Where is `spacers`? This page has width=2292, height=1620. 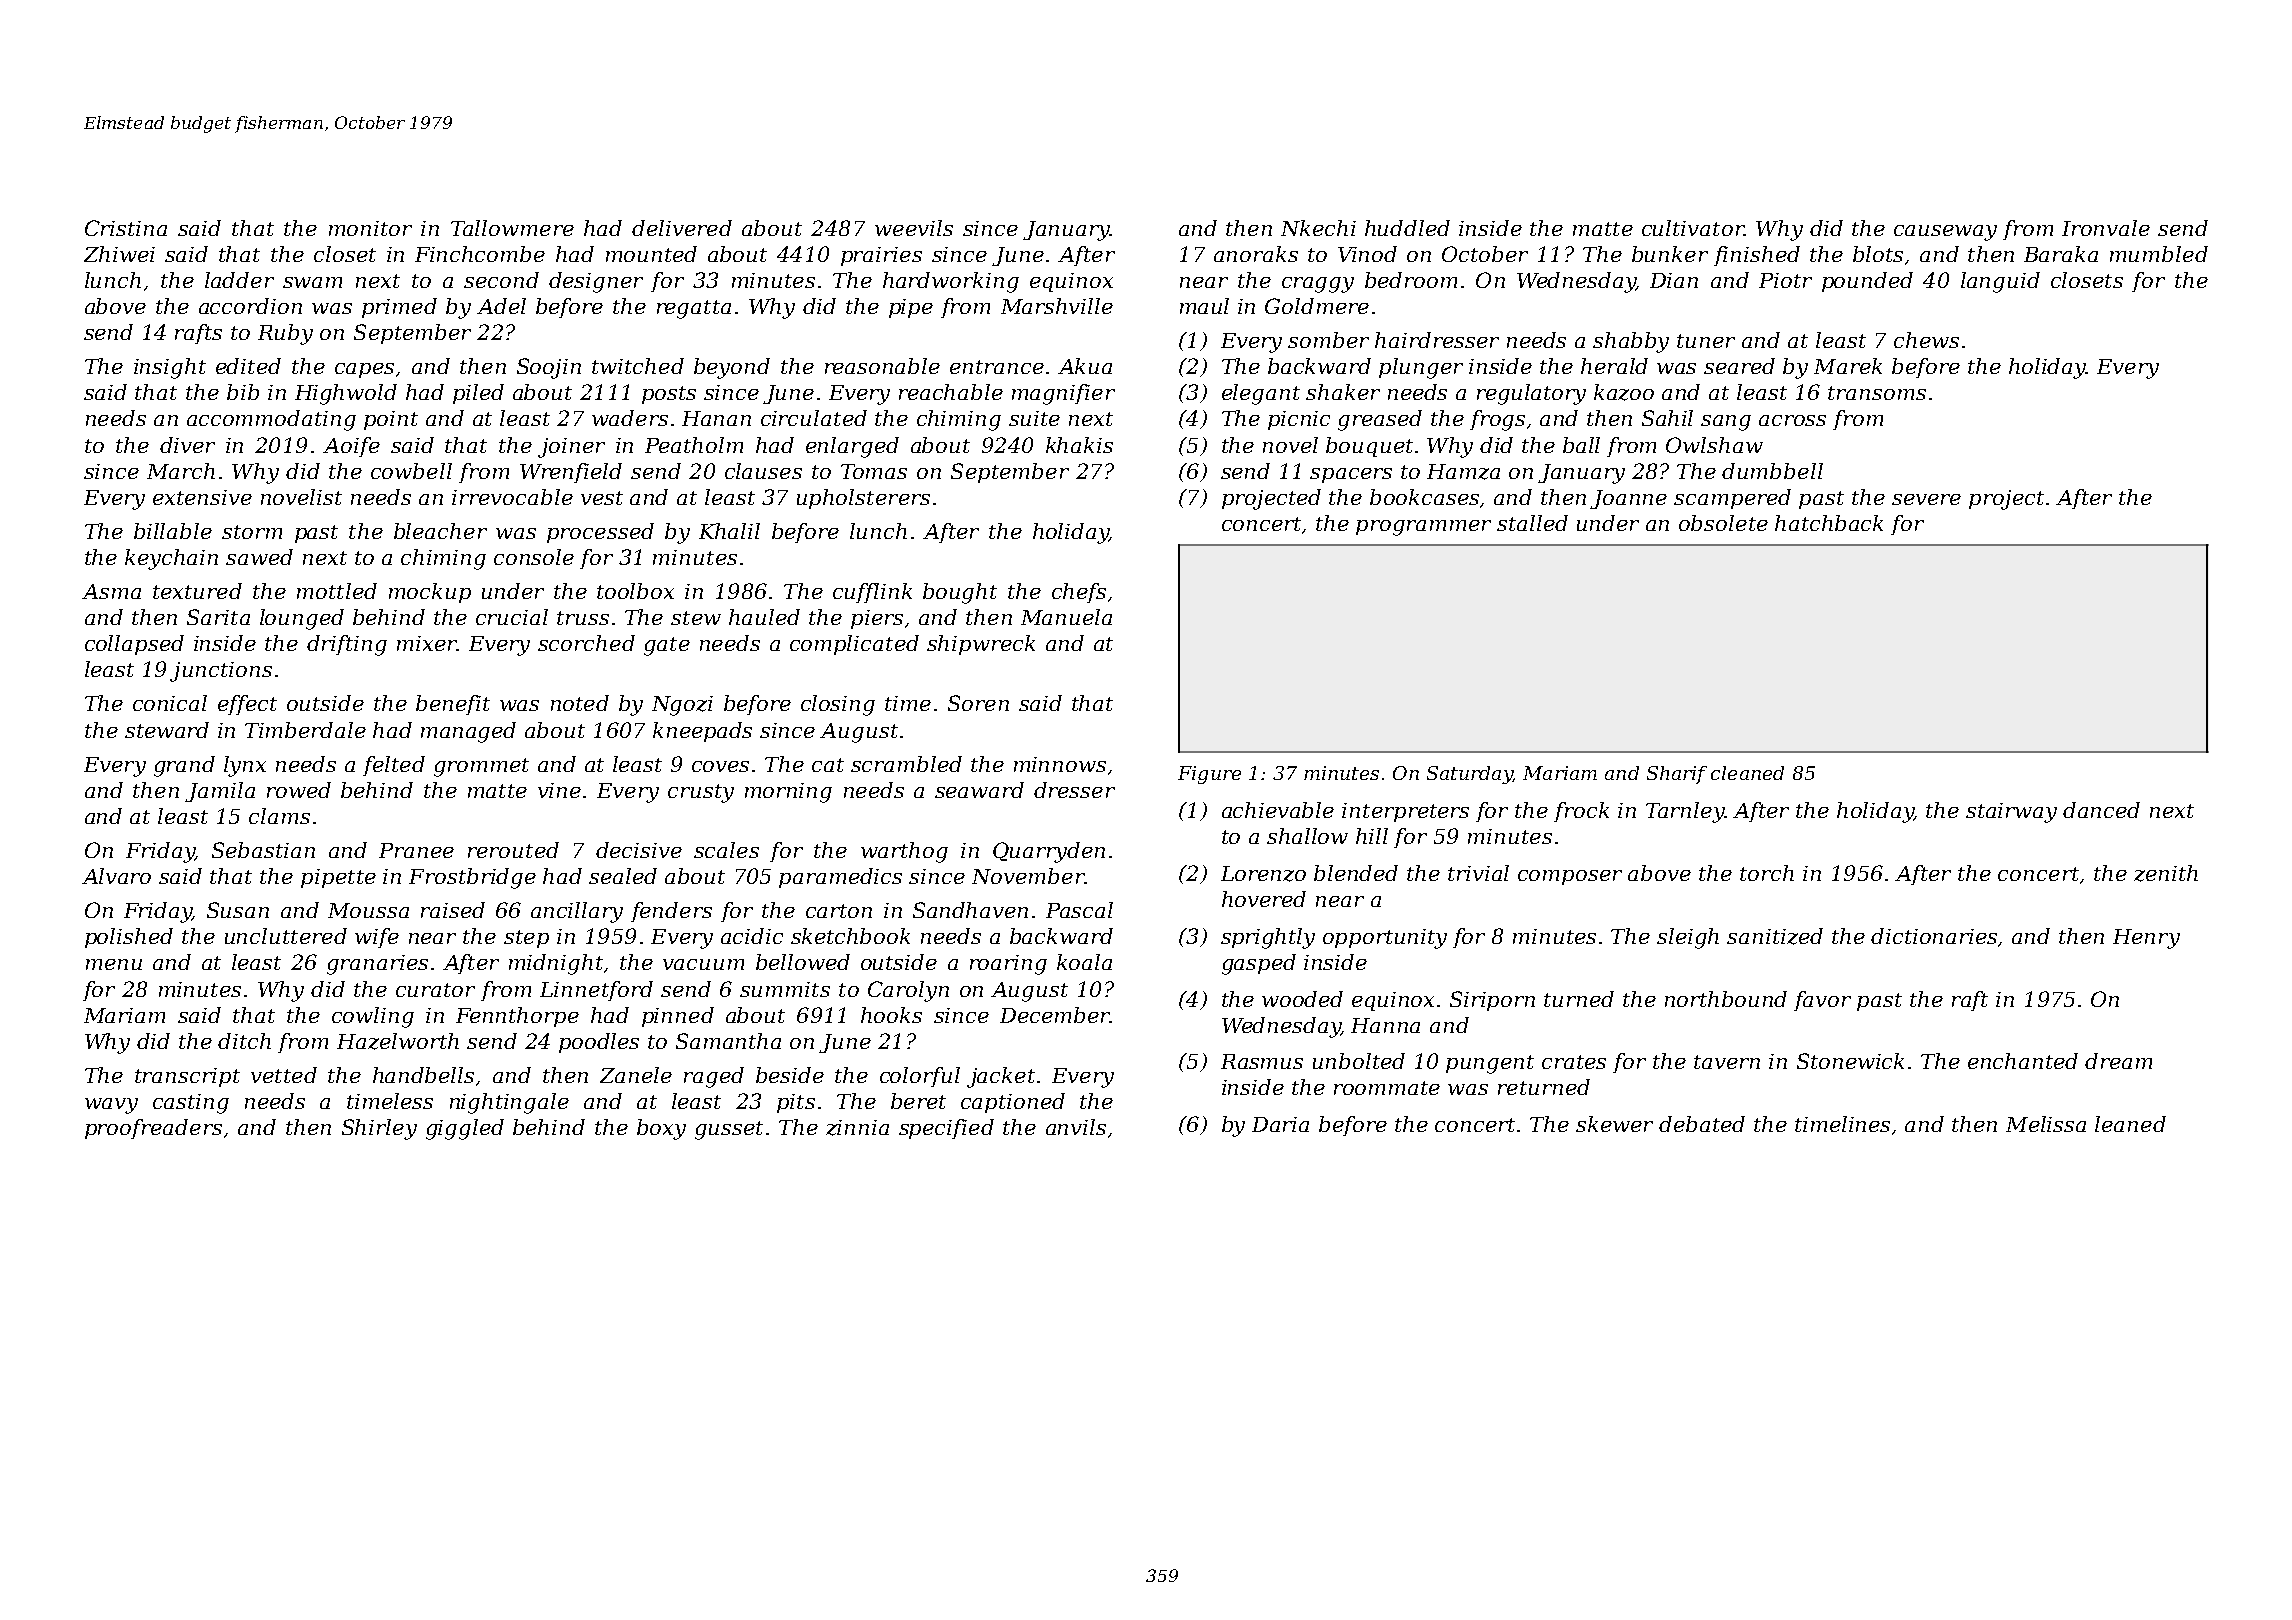
spacers is located at coordinates (1351, 475).
